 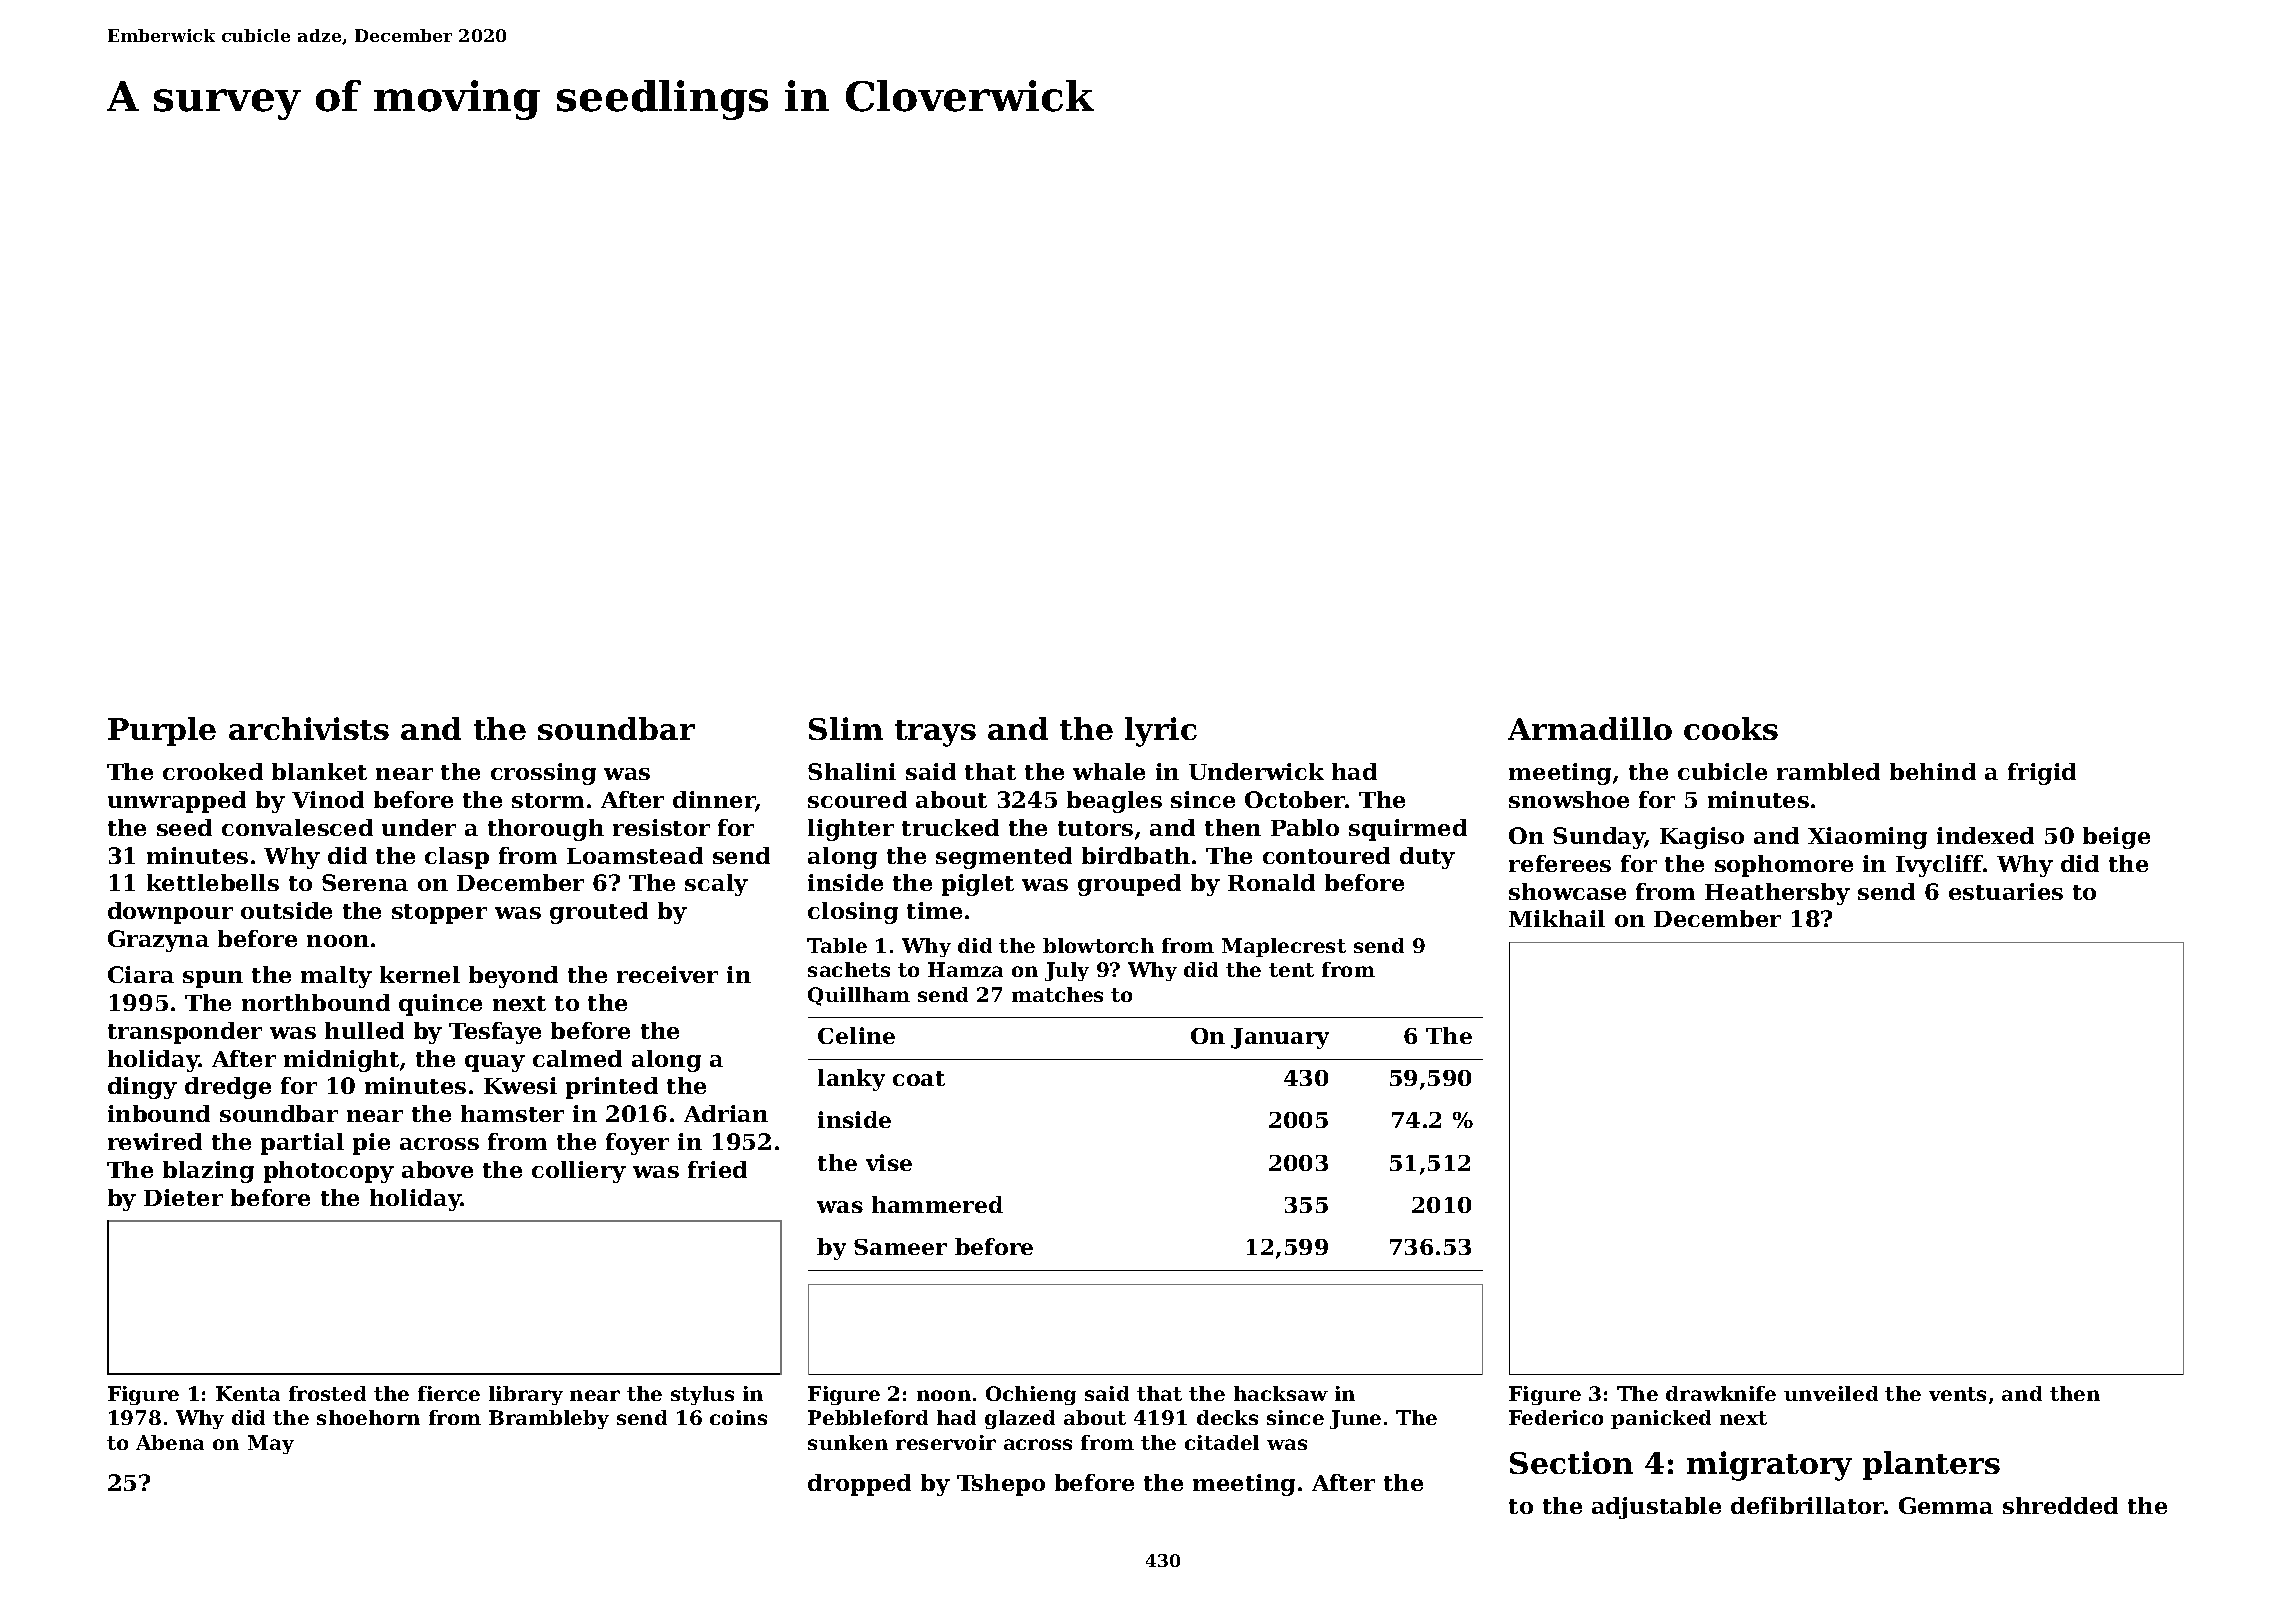 I want to click on blanket, so click(x=319, y=771).
